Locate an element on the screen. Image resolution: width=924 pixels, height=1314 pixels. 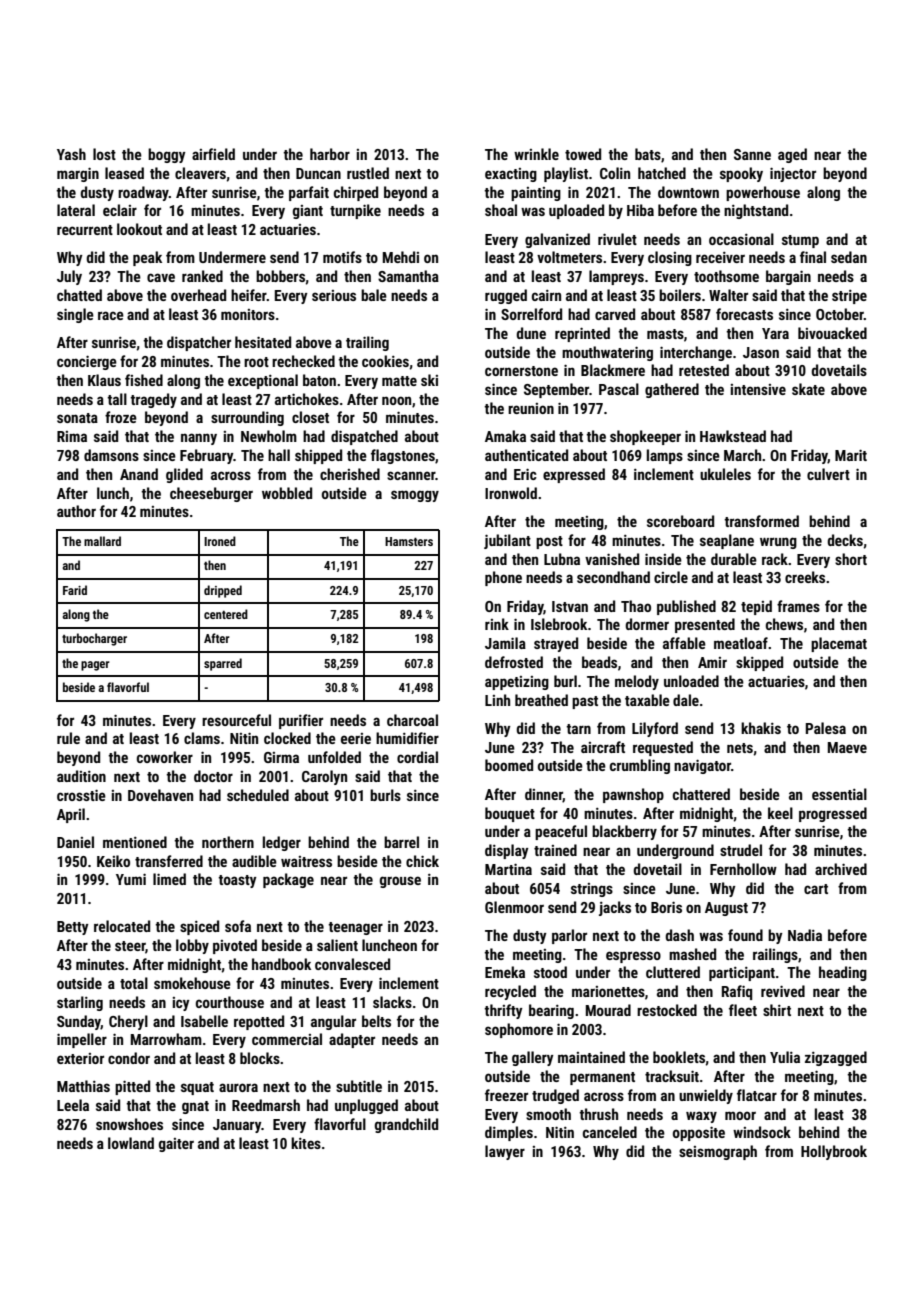
stump is located at coordinates (800, 241).
